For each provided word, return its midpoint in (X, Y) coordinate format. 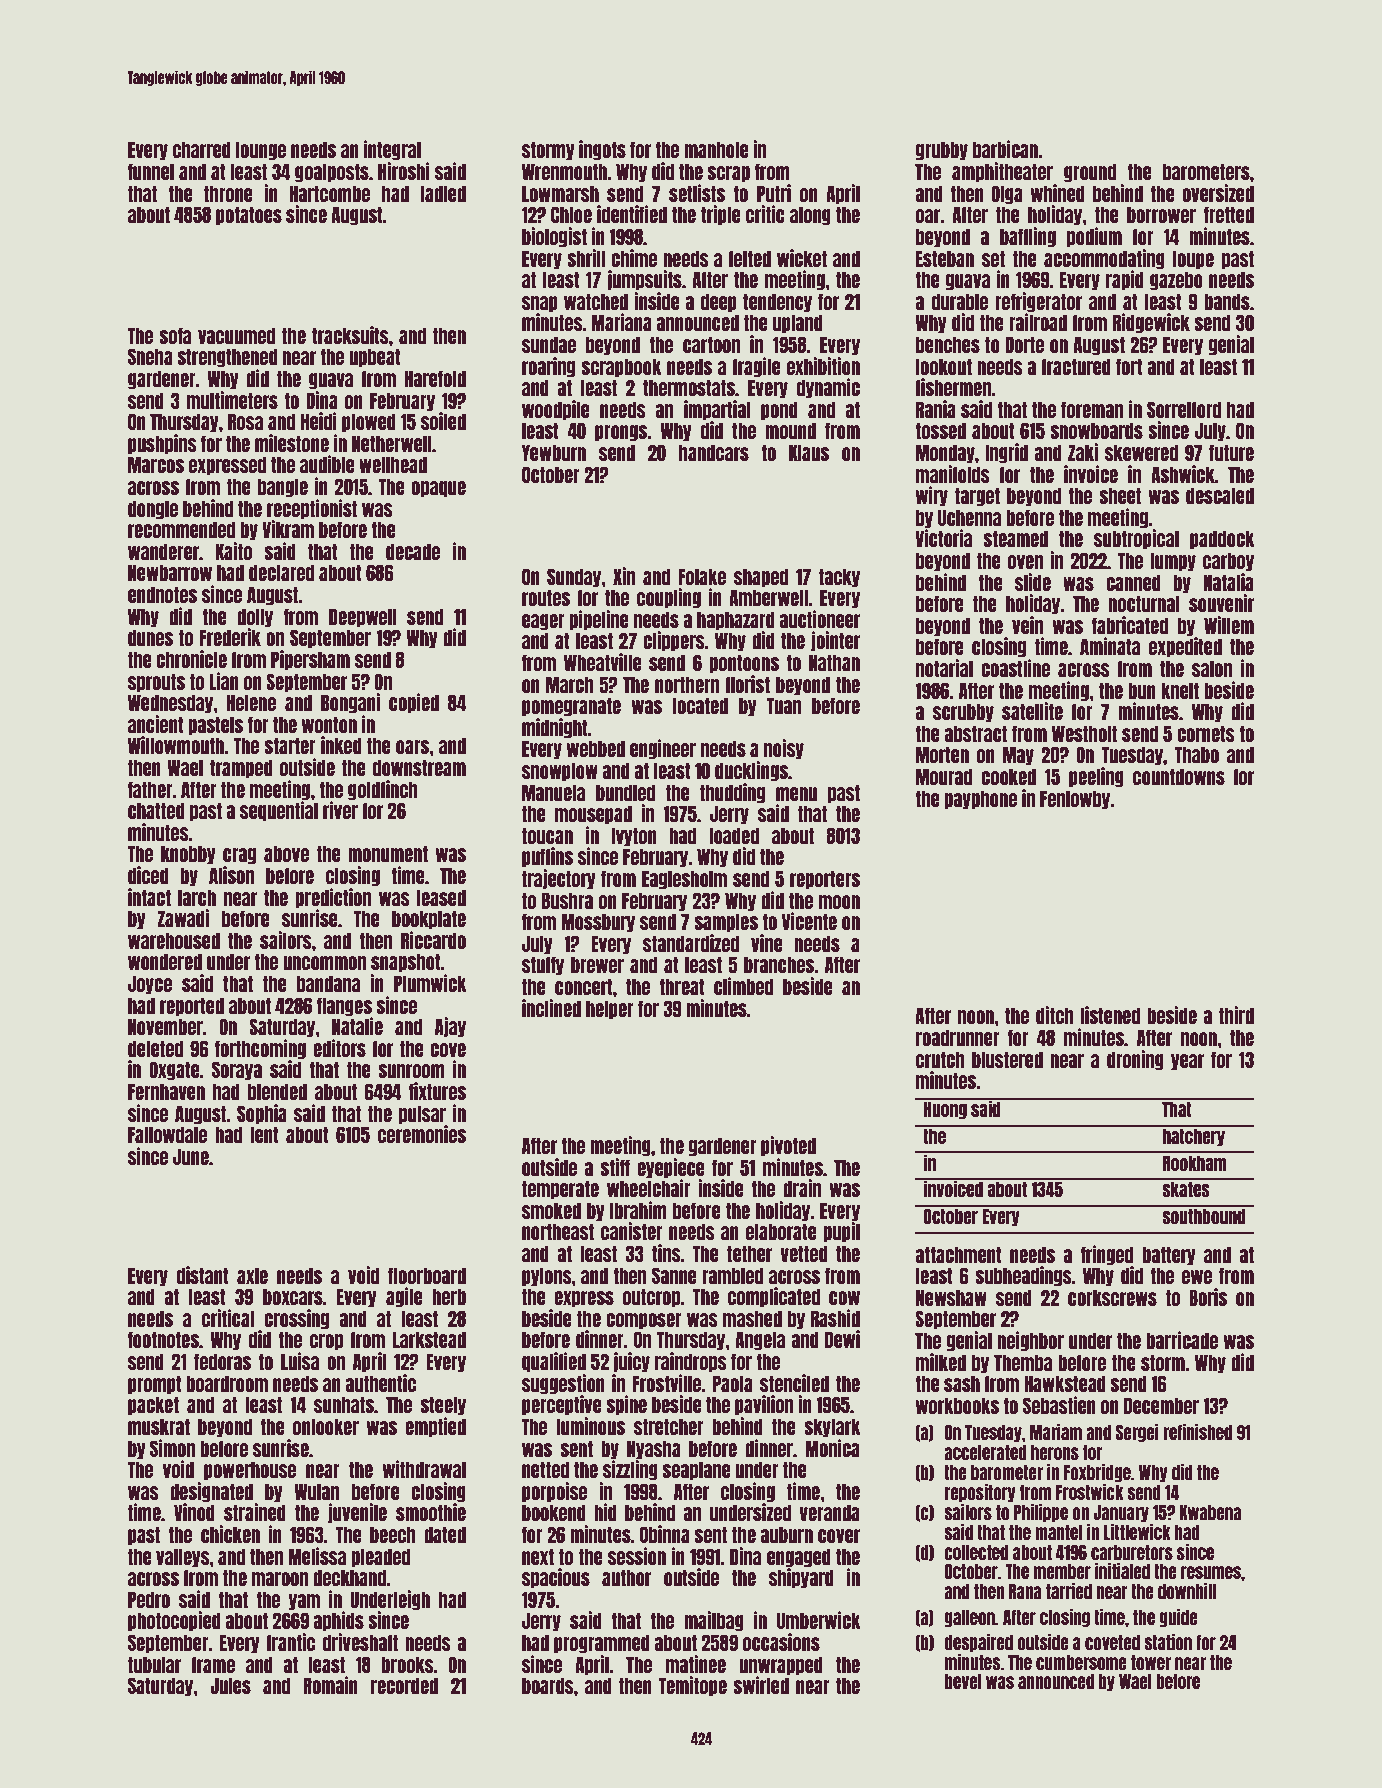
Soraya (237, 1071)
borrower (1161, 214)
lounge (261, 151)
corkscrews (1112, 1297)
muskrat (159, 1426)
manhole (716, 149)
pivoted (788, 1146)
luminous (590, 1426)
